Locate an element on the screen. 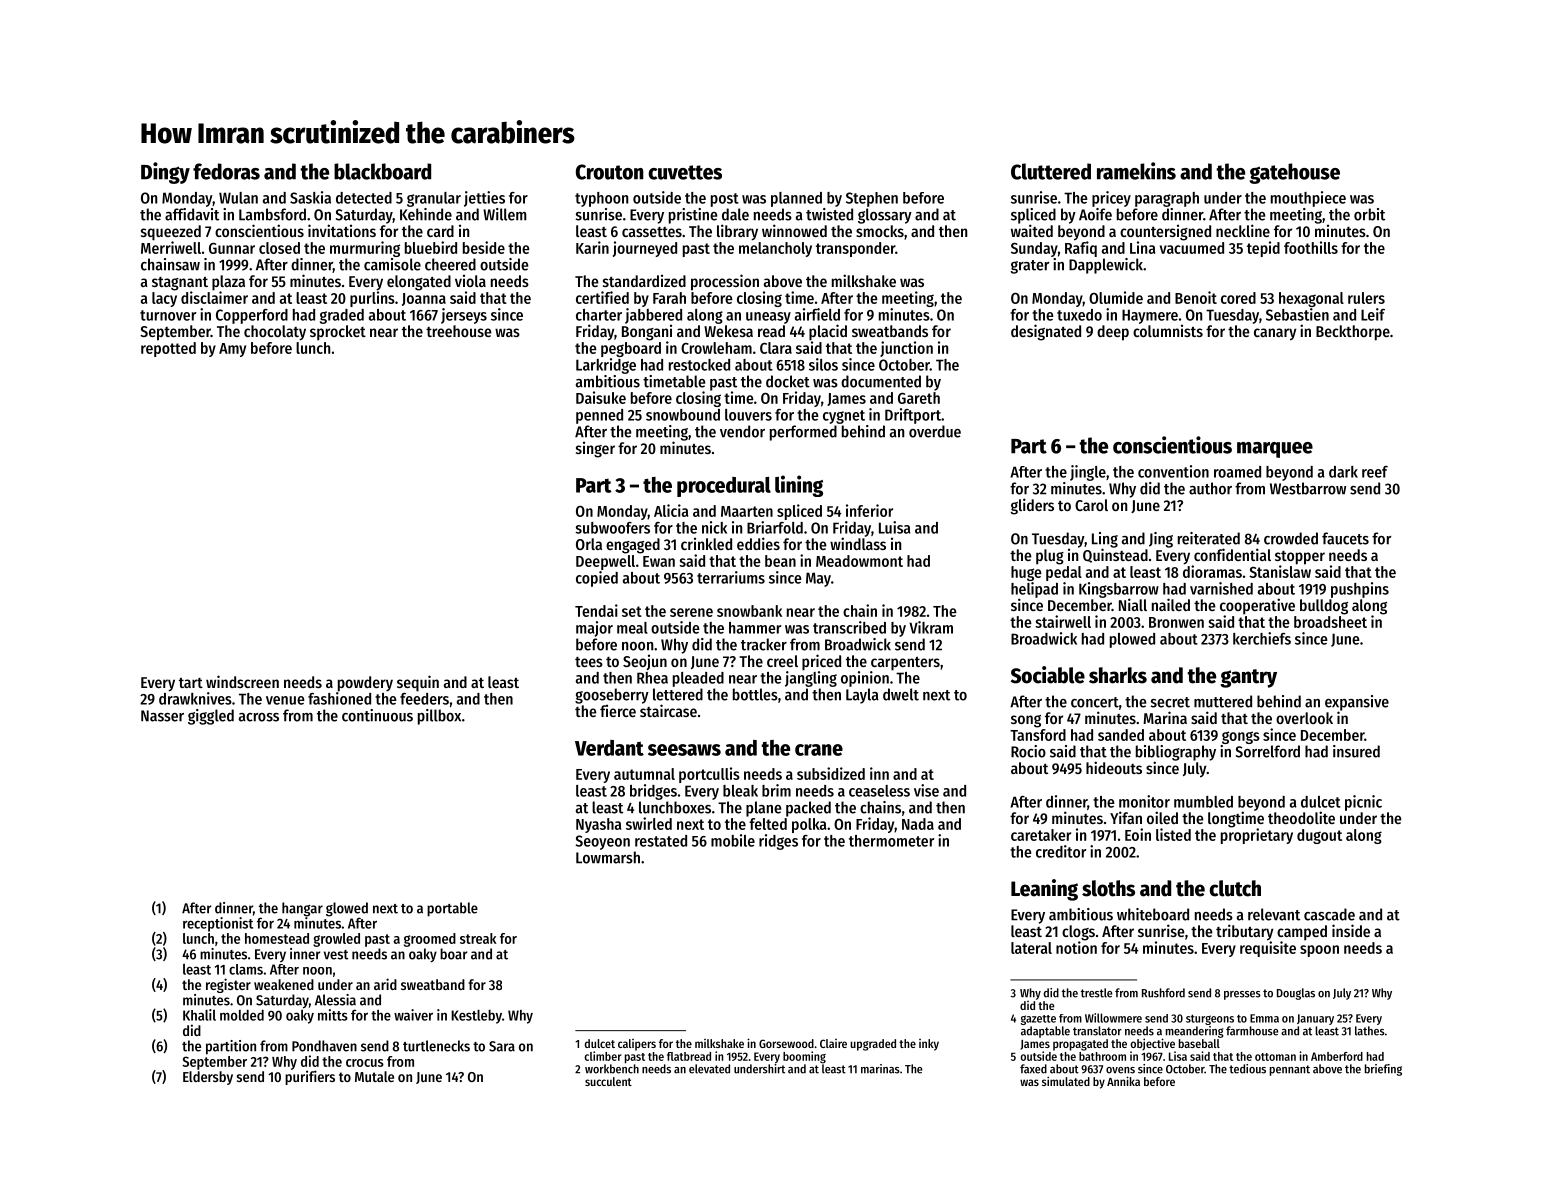 The width and height of the screenshot is (1544, 1193). receptionist is located at coordinates (218, 924).
